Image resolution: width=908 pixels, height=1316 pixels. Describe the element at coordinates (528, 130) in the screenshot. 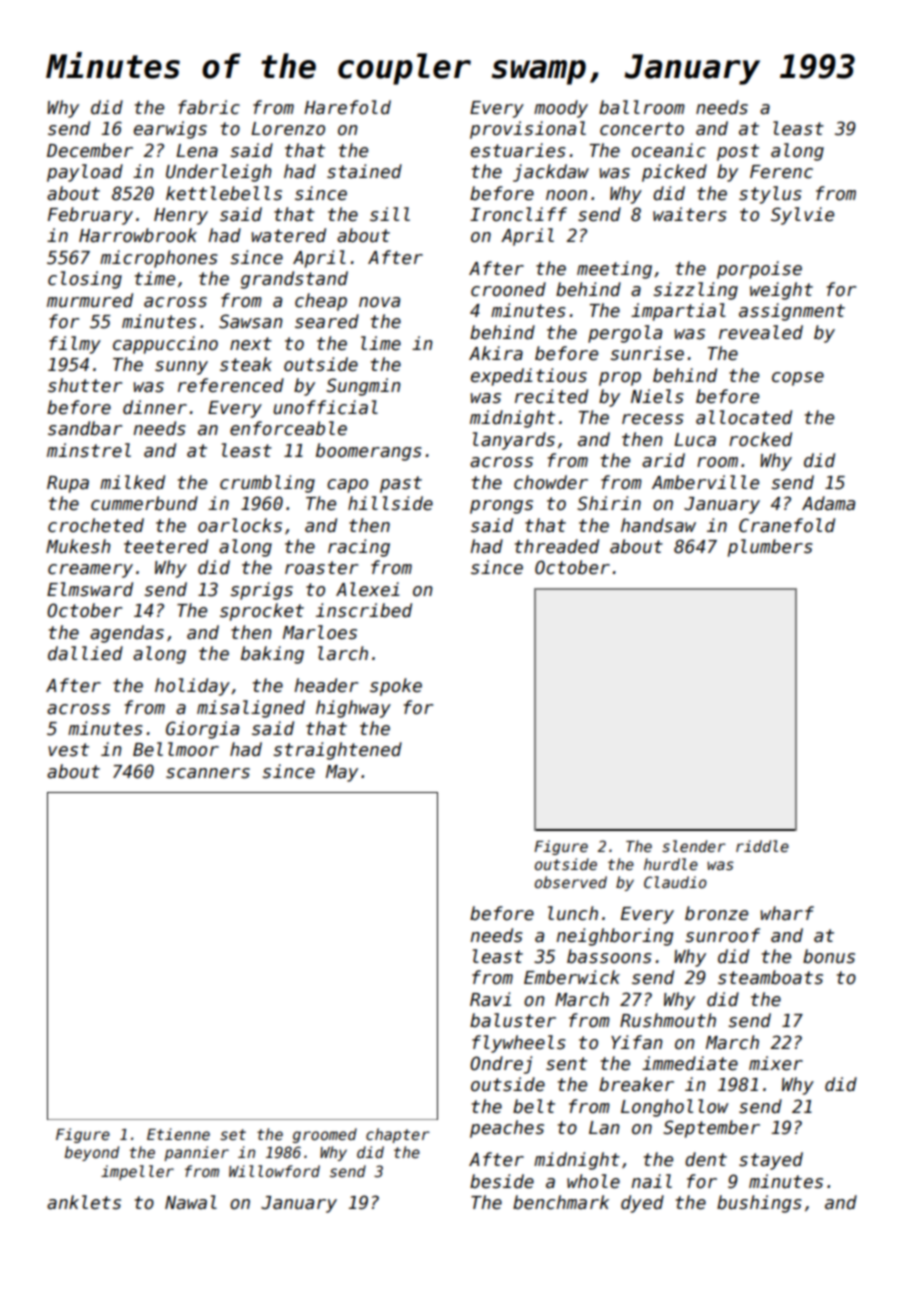

I see `provisional` at that location.
